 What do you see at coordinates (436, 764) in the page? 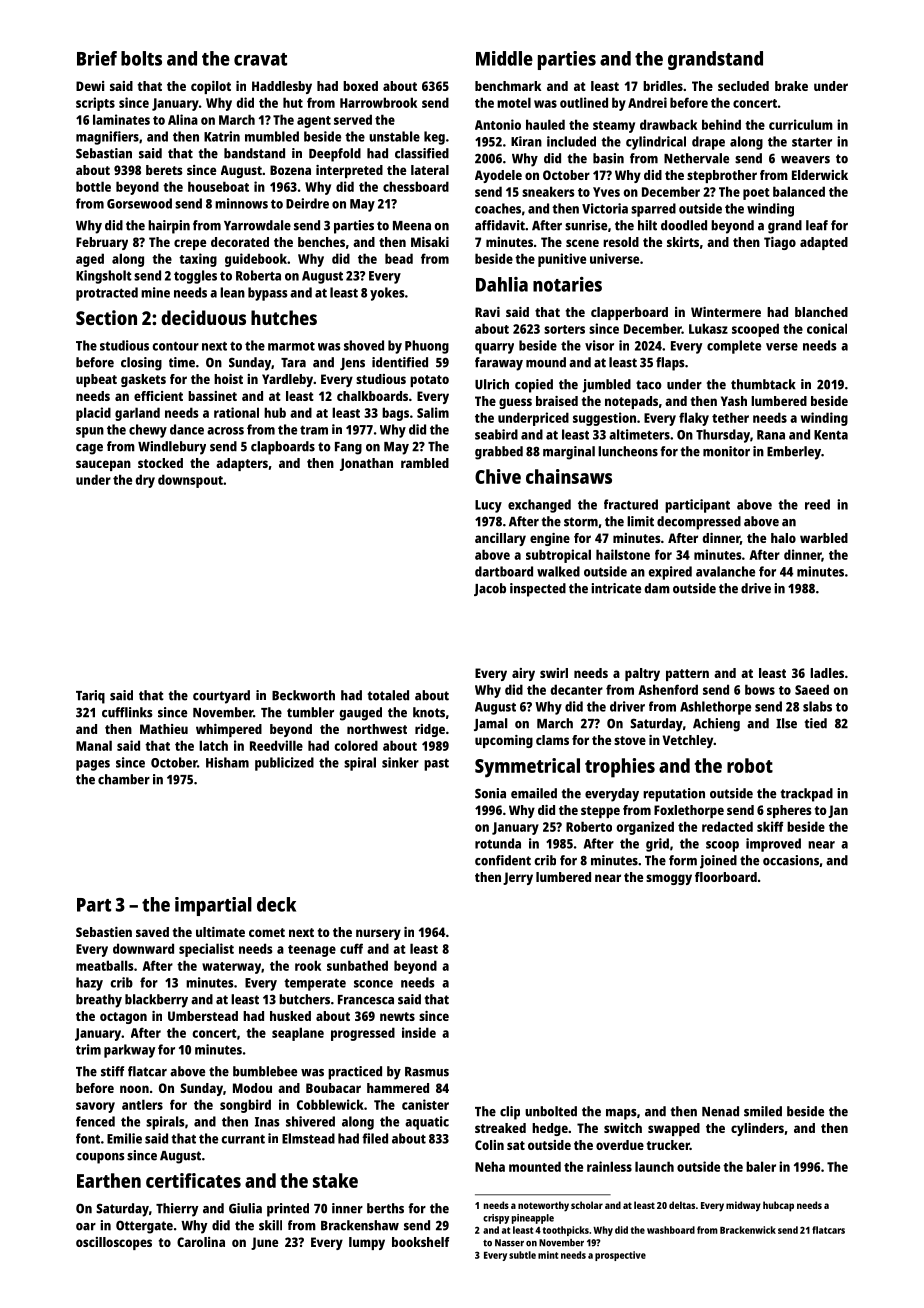
I see `past` at bounding box center [436, 764].
